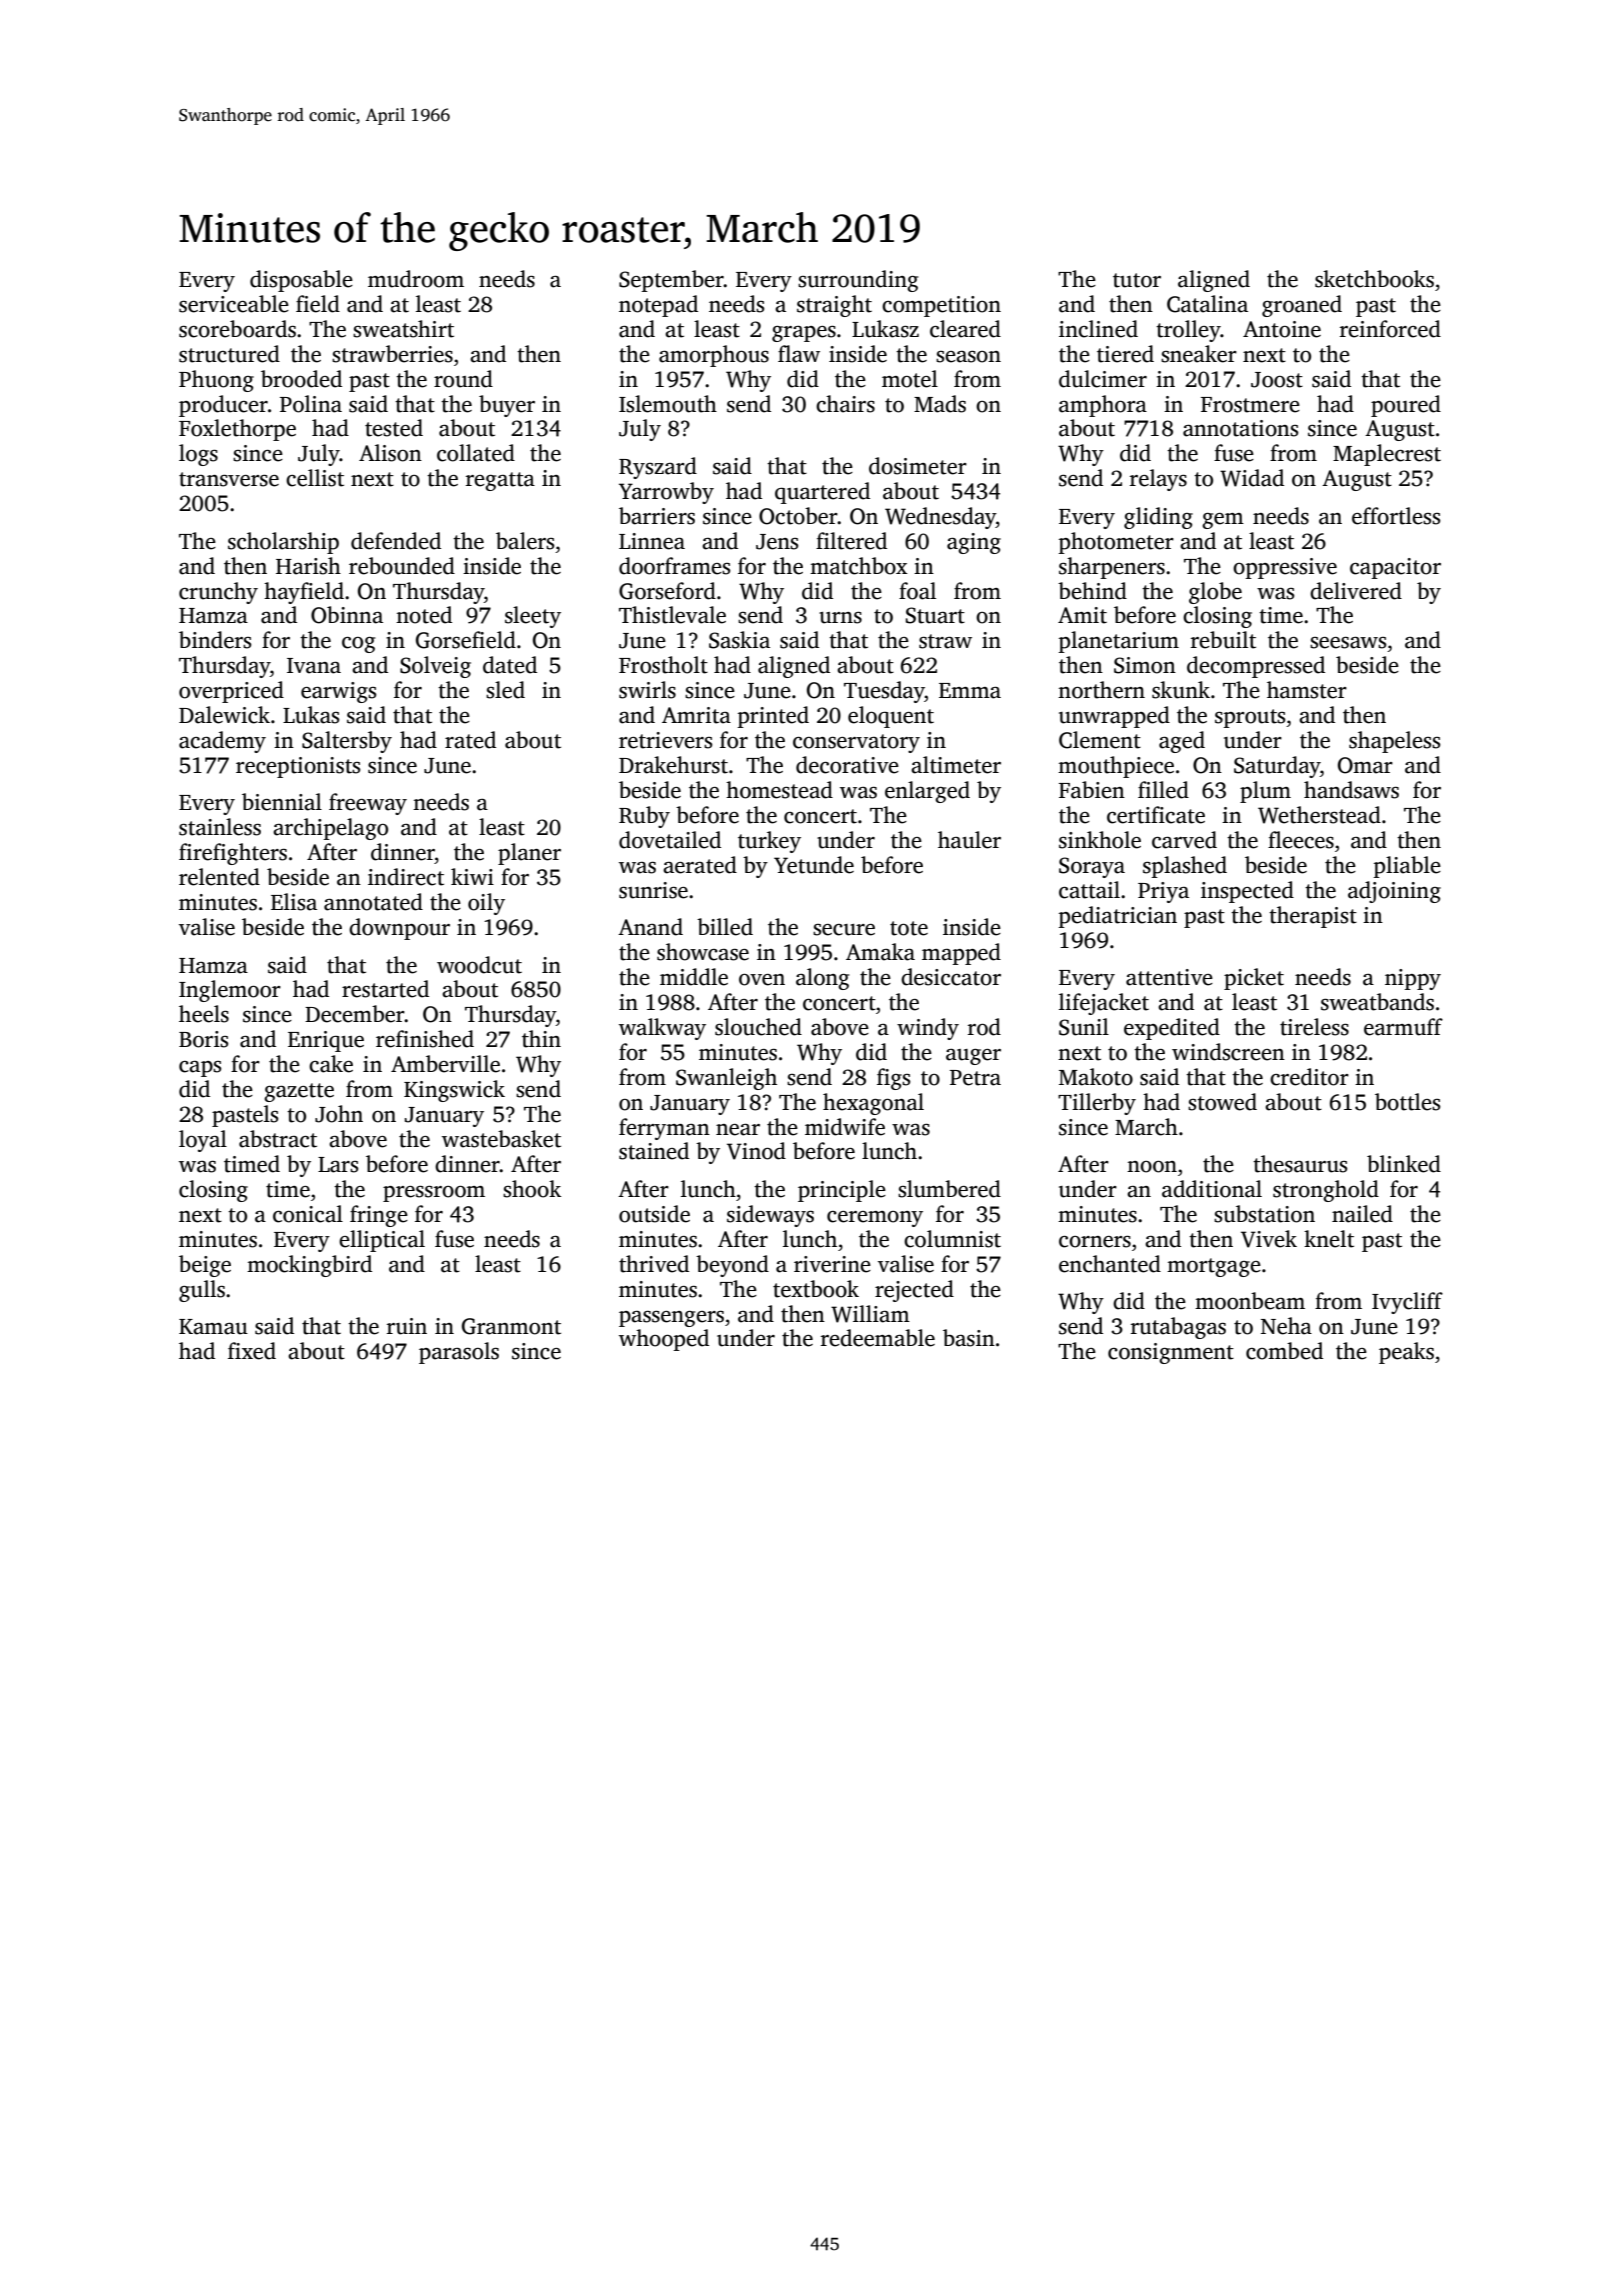 The height and width of the page is (2292, 1620). Describe the element at coordinates (1145, 665) in the page. I see `Simon` at that location.
